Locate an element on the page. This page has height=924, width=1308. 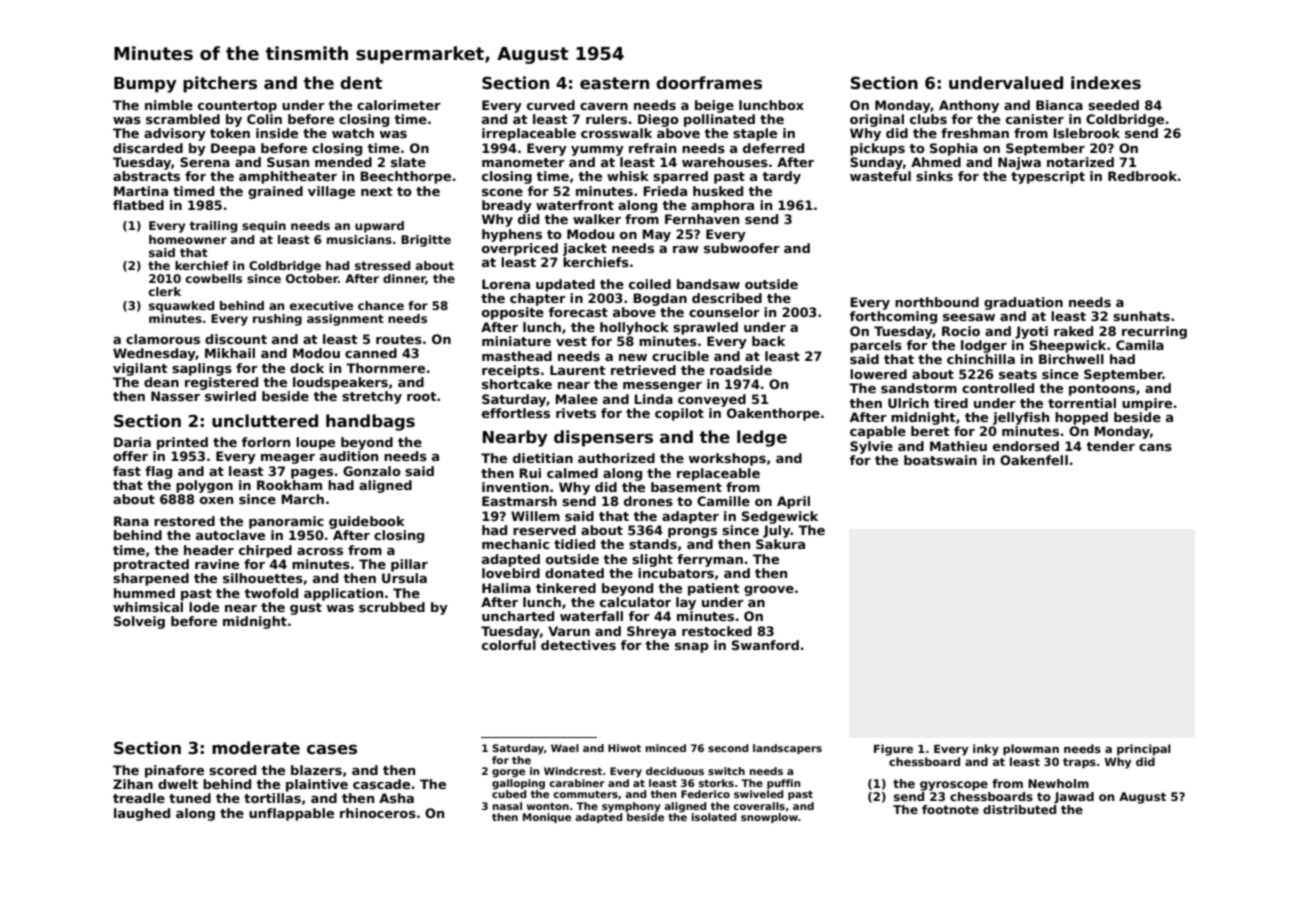
slate is located at coordinates (408, 162).
